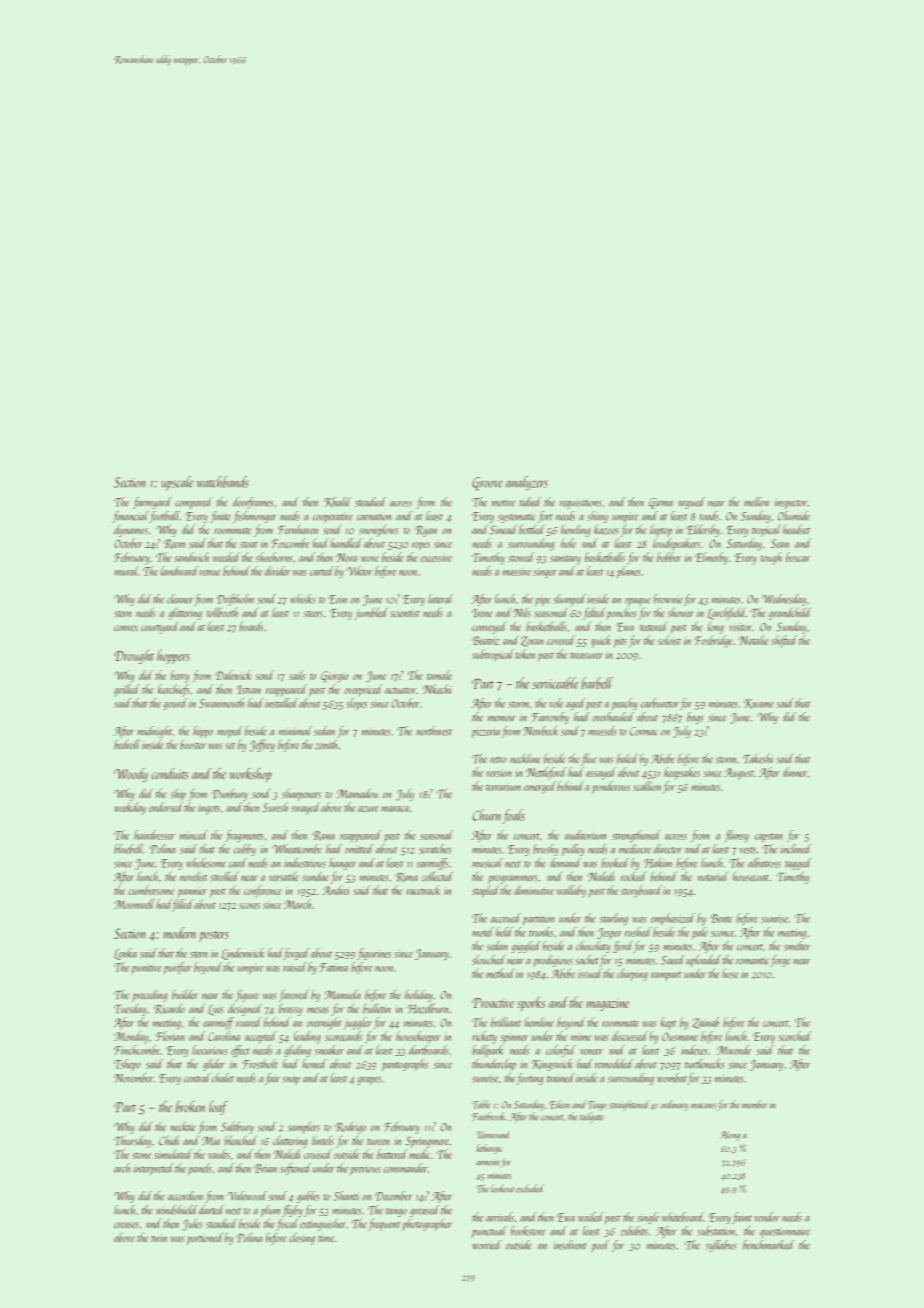 The height and width of the document is (1308, 924). I want to click on Brian, so click(265, 1168).
